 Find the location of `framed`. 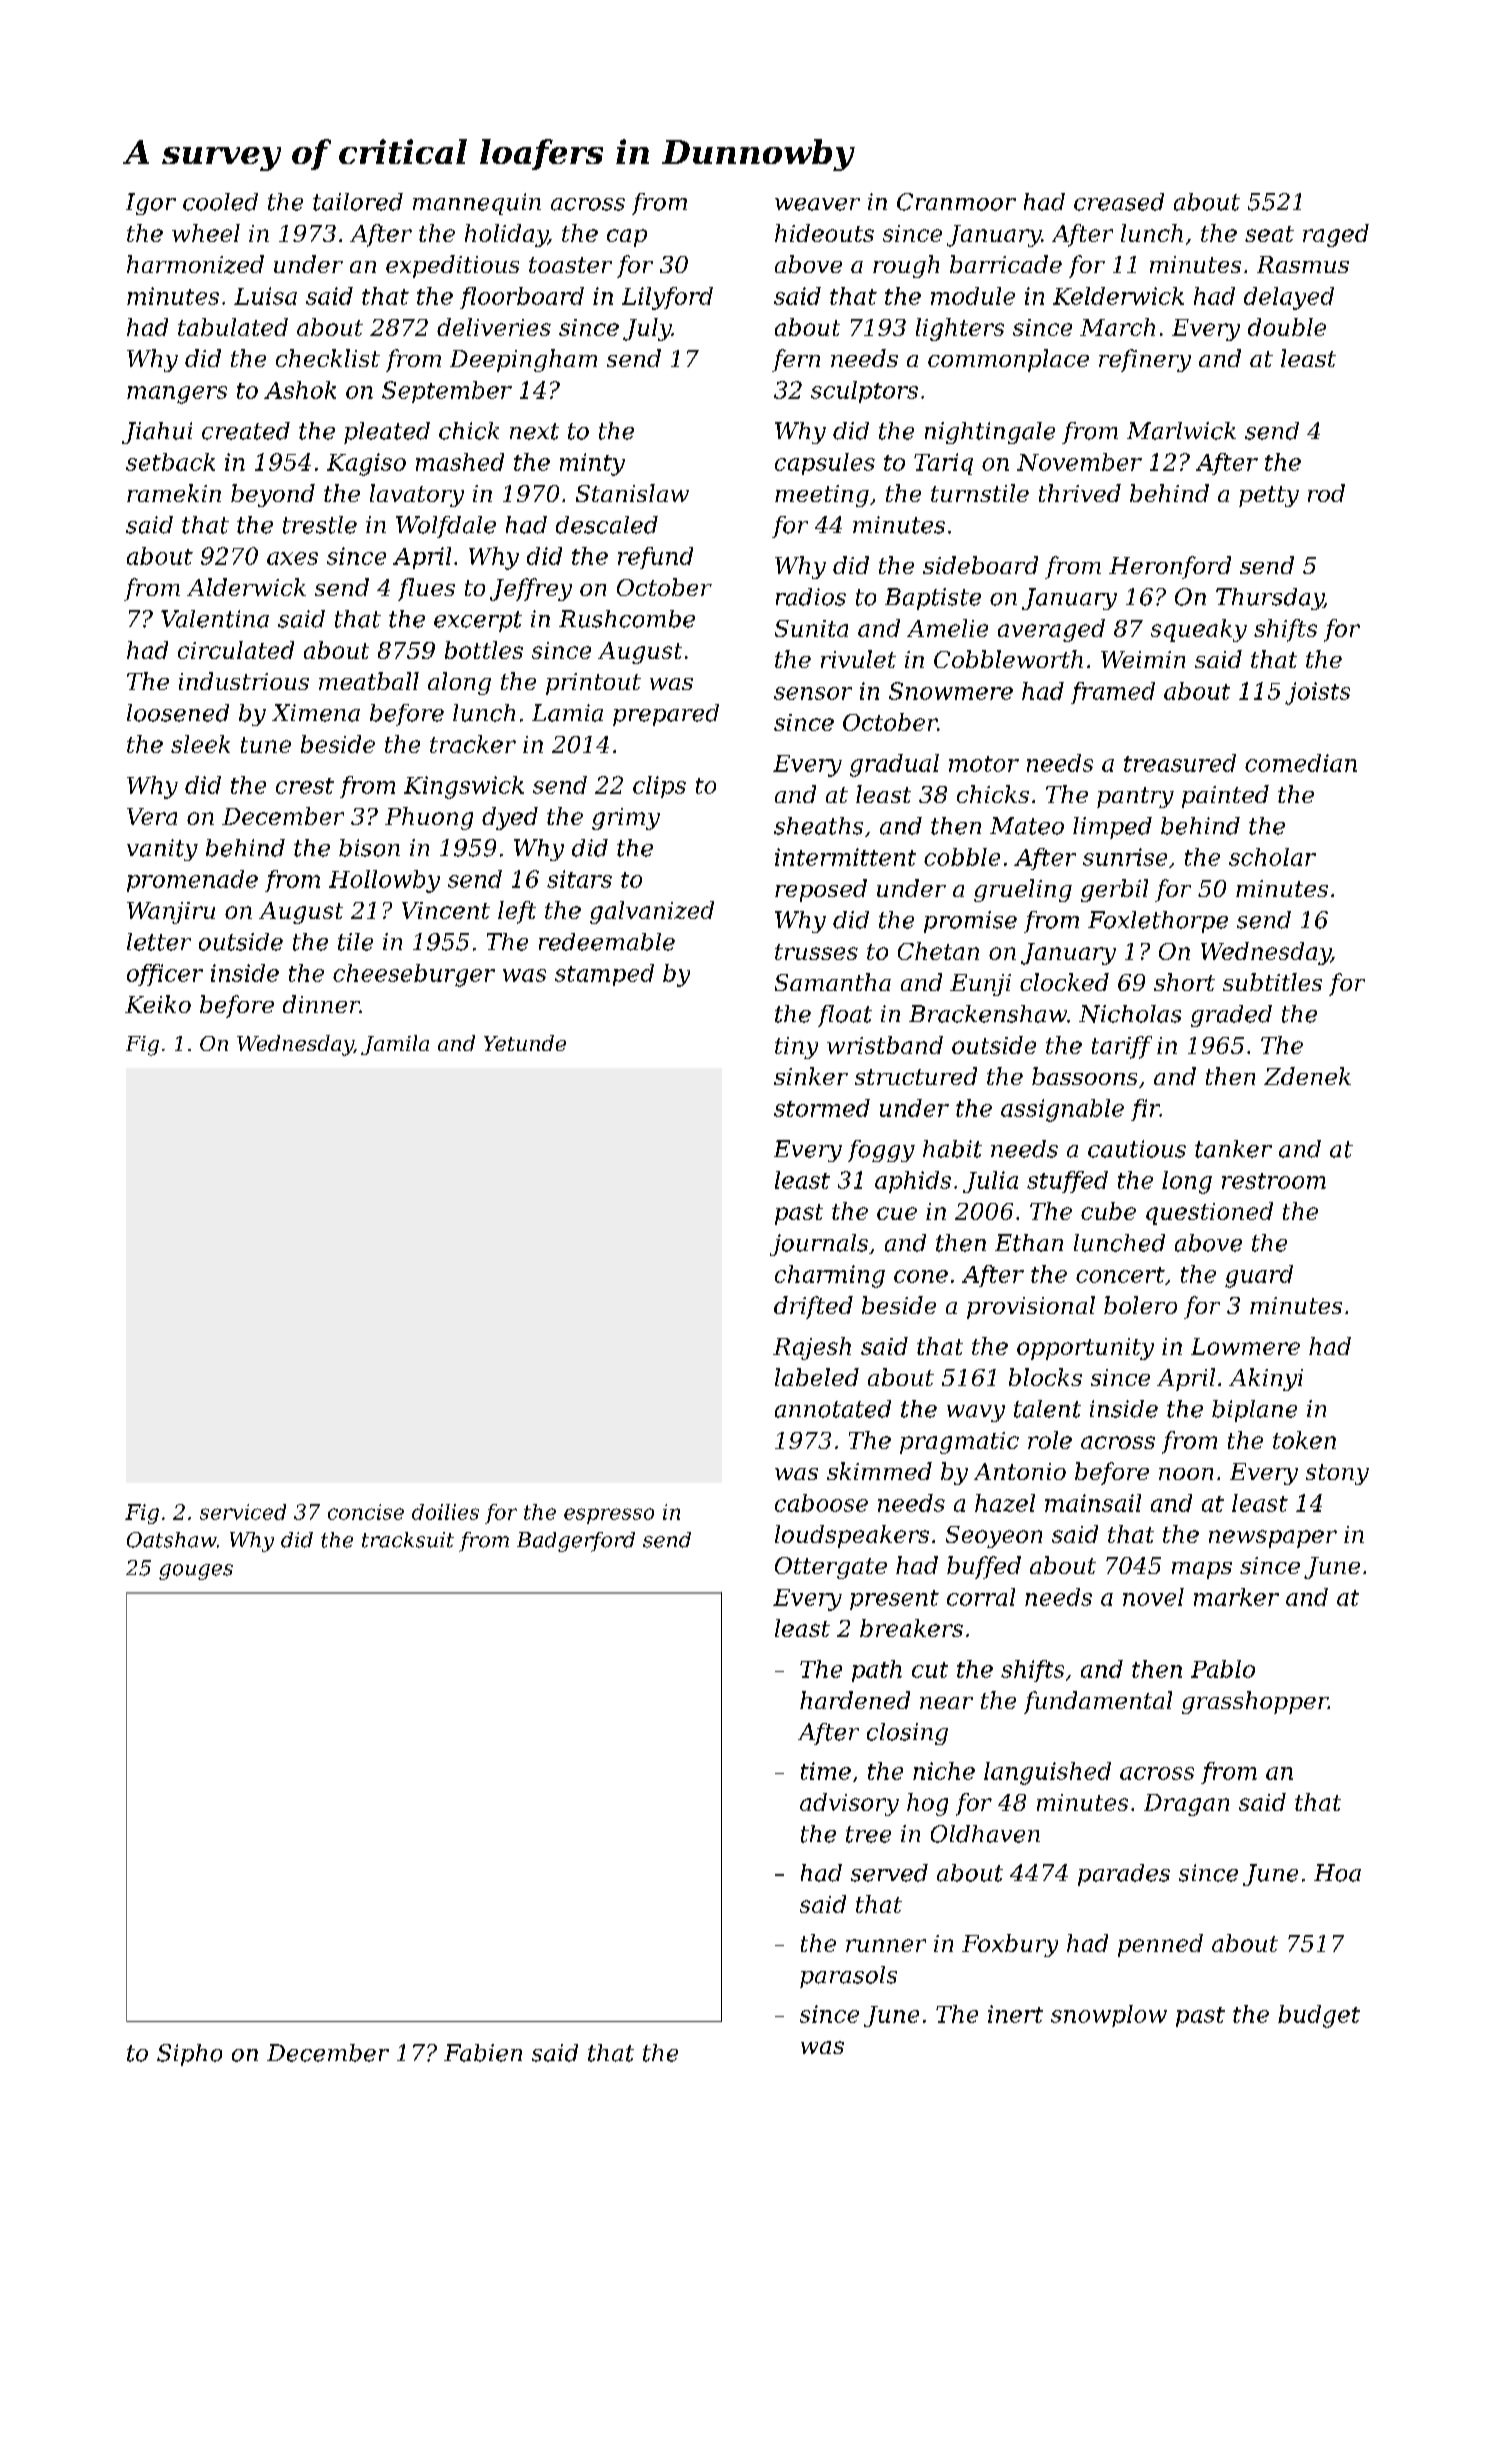

framed is located at coordinates (1113, 693).
